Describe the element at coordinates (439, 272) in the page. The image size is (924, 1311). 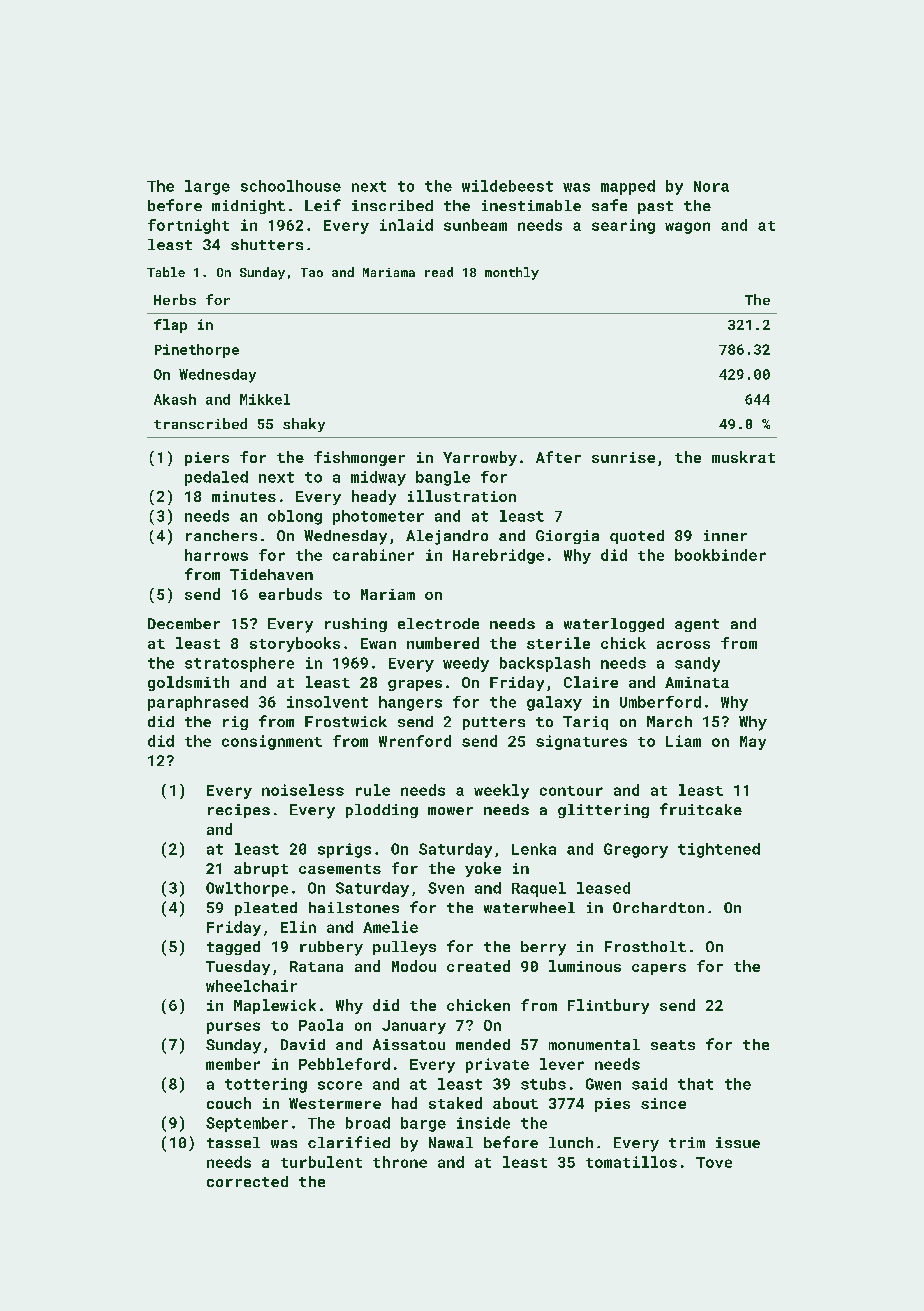
I see `read` at that location.
